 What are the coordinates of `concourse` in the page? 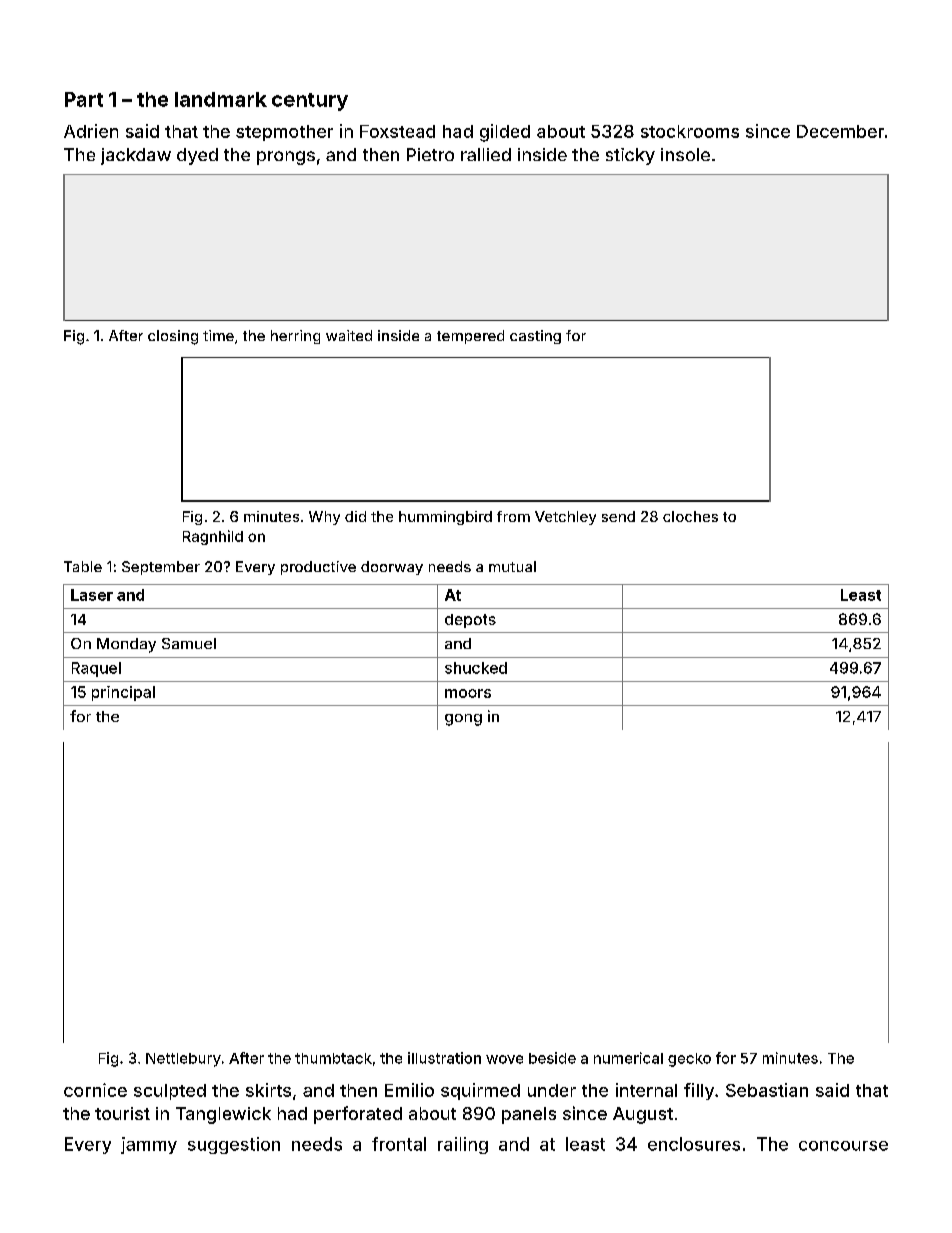 It's located at (843, 1146).
